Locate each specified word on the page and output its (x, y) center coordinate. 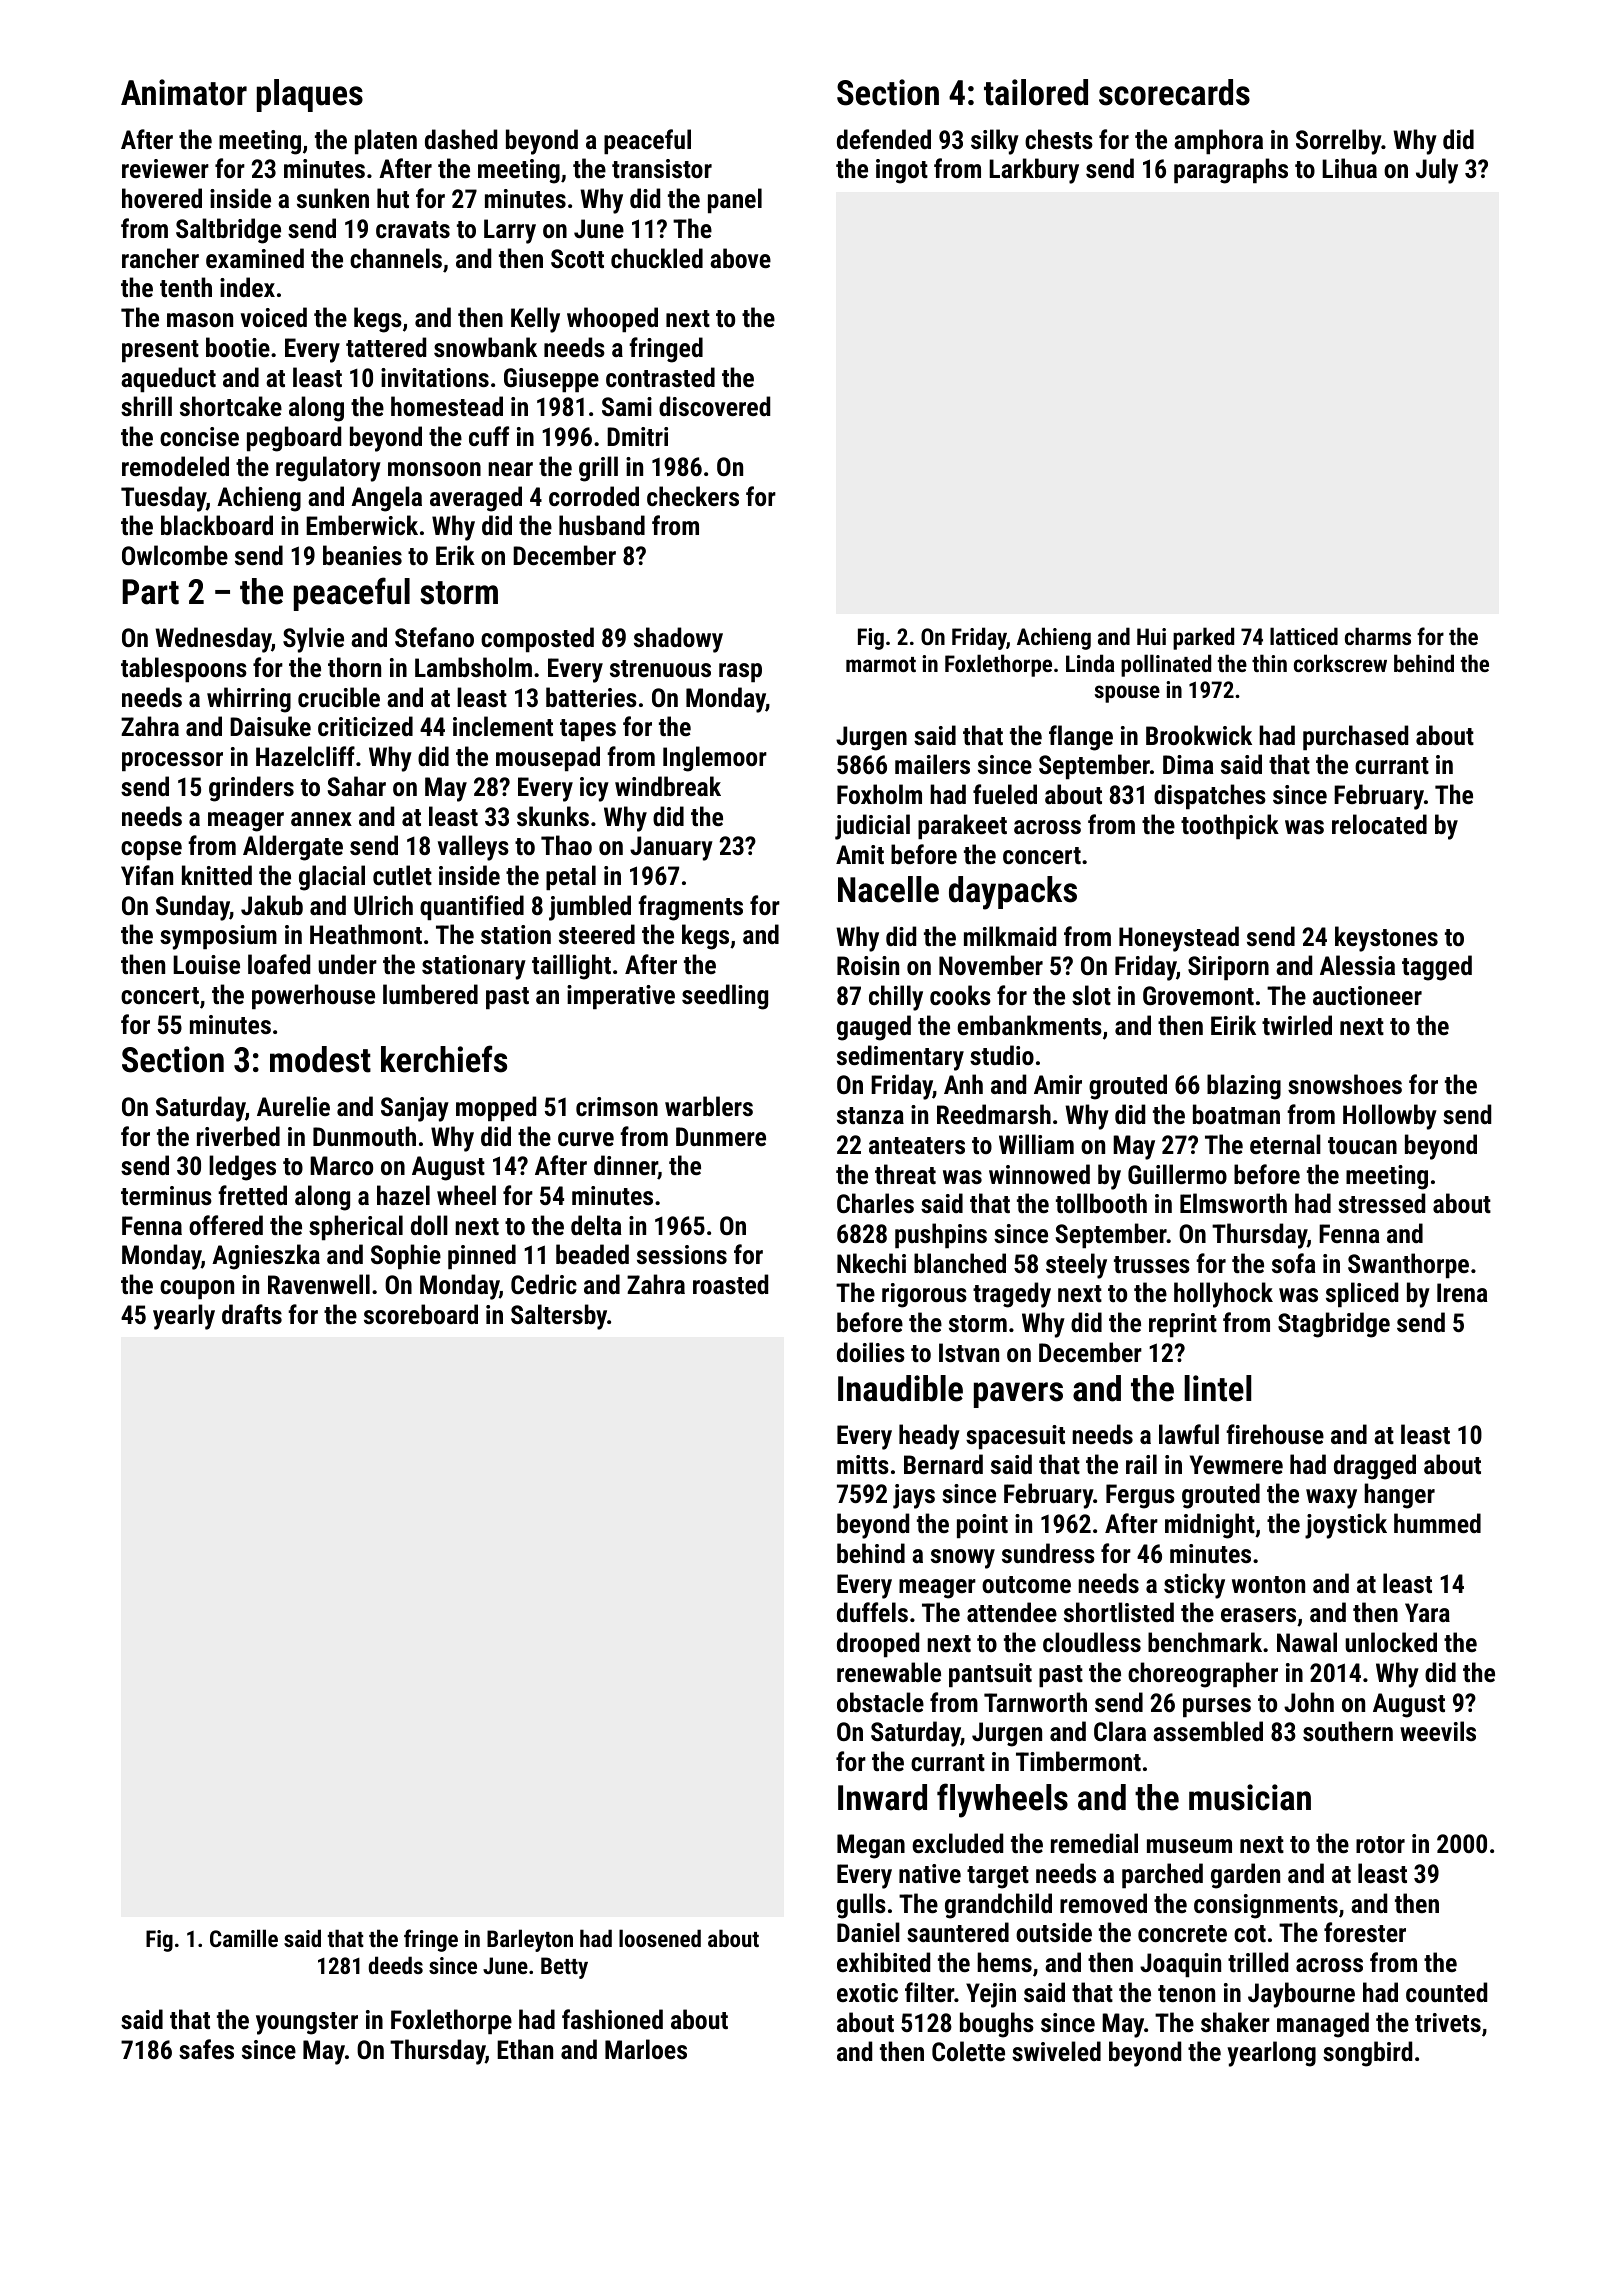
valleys (473, 848)
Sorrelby (1338, 142)
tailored (1036, 92)
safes (206, 2049)
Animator (184, 92)
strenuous (660, 668)
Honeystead (1179, 939)
